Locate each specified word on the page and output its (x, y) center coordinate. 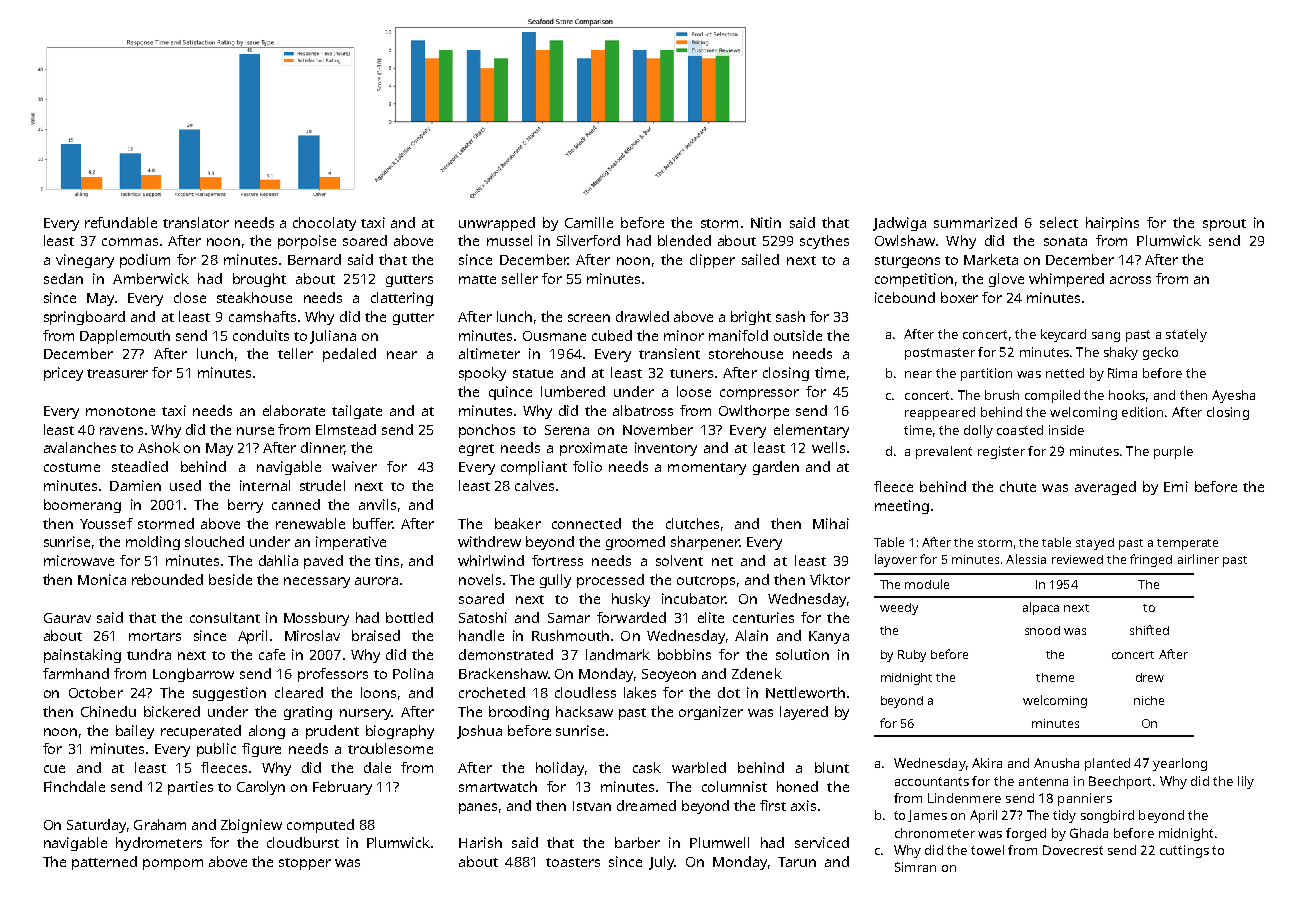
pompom (173, 864)
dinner (322, 447)
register (1001, 452)
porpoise (307, 242)
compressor (759, 394)
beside (230, 579)
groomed (635, 543)
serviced (822, 842)
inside (1066, 430)
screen (589, 318)
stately (1186, 335)
